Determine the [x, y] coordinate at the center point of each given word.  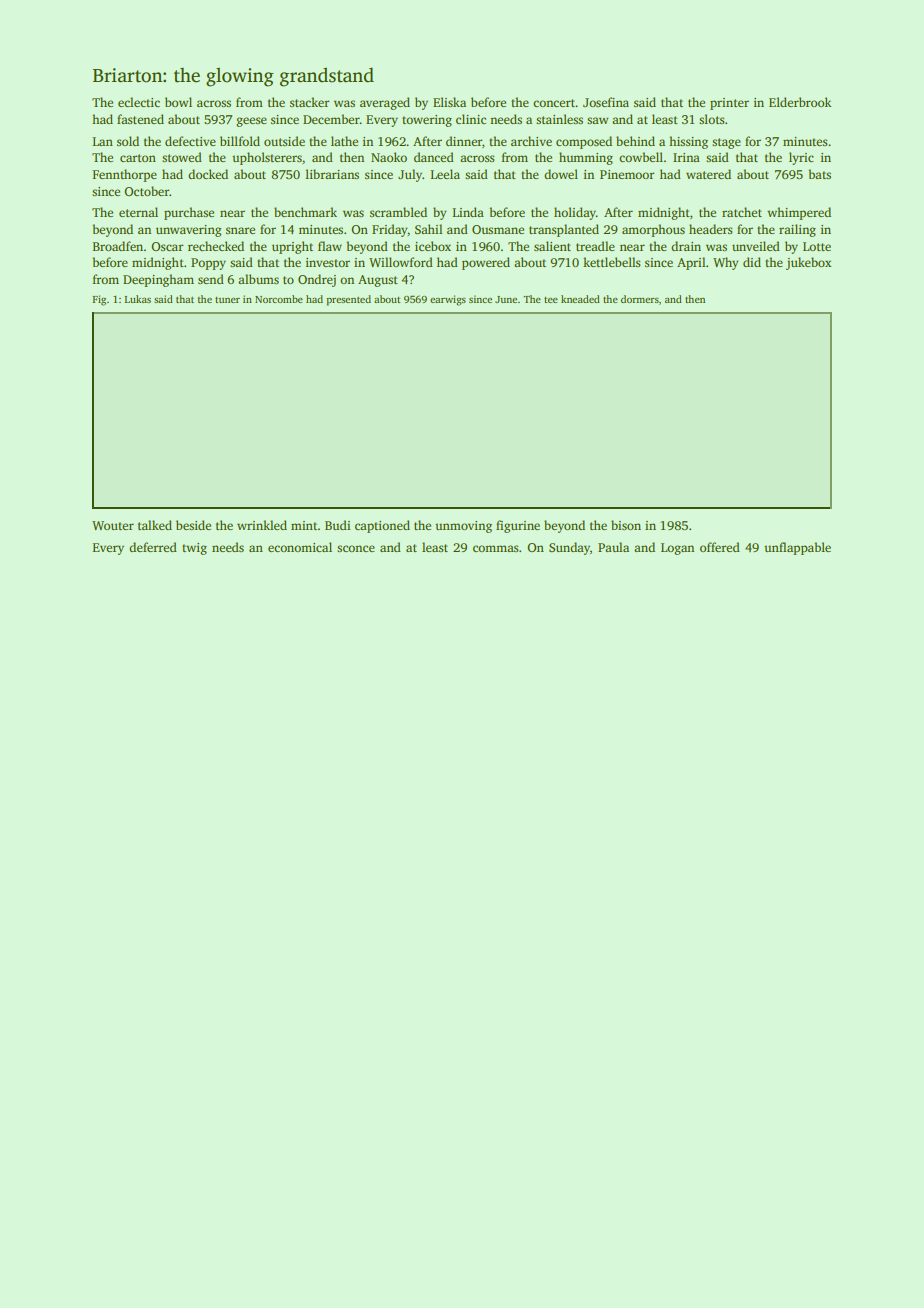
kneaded [580, 299]
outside [284, 141]
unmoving [463, 527]
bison [626, 525]
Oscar [167, 246]
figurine [518, 526]
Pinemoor [627, 174]
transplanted [564, 230]
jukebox [808, 263]
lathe [344, 141]
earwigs [448, 300]
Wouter [113, 525]
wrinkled [262, 525]
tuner [227, 300]
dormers [640, 299]
